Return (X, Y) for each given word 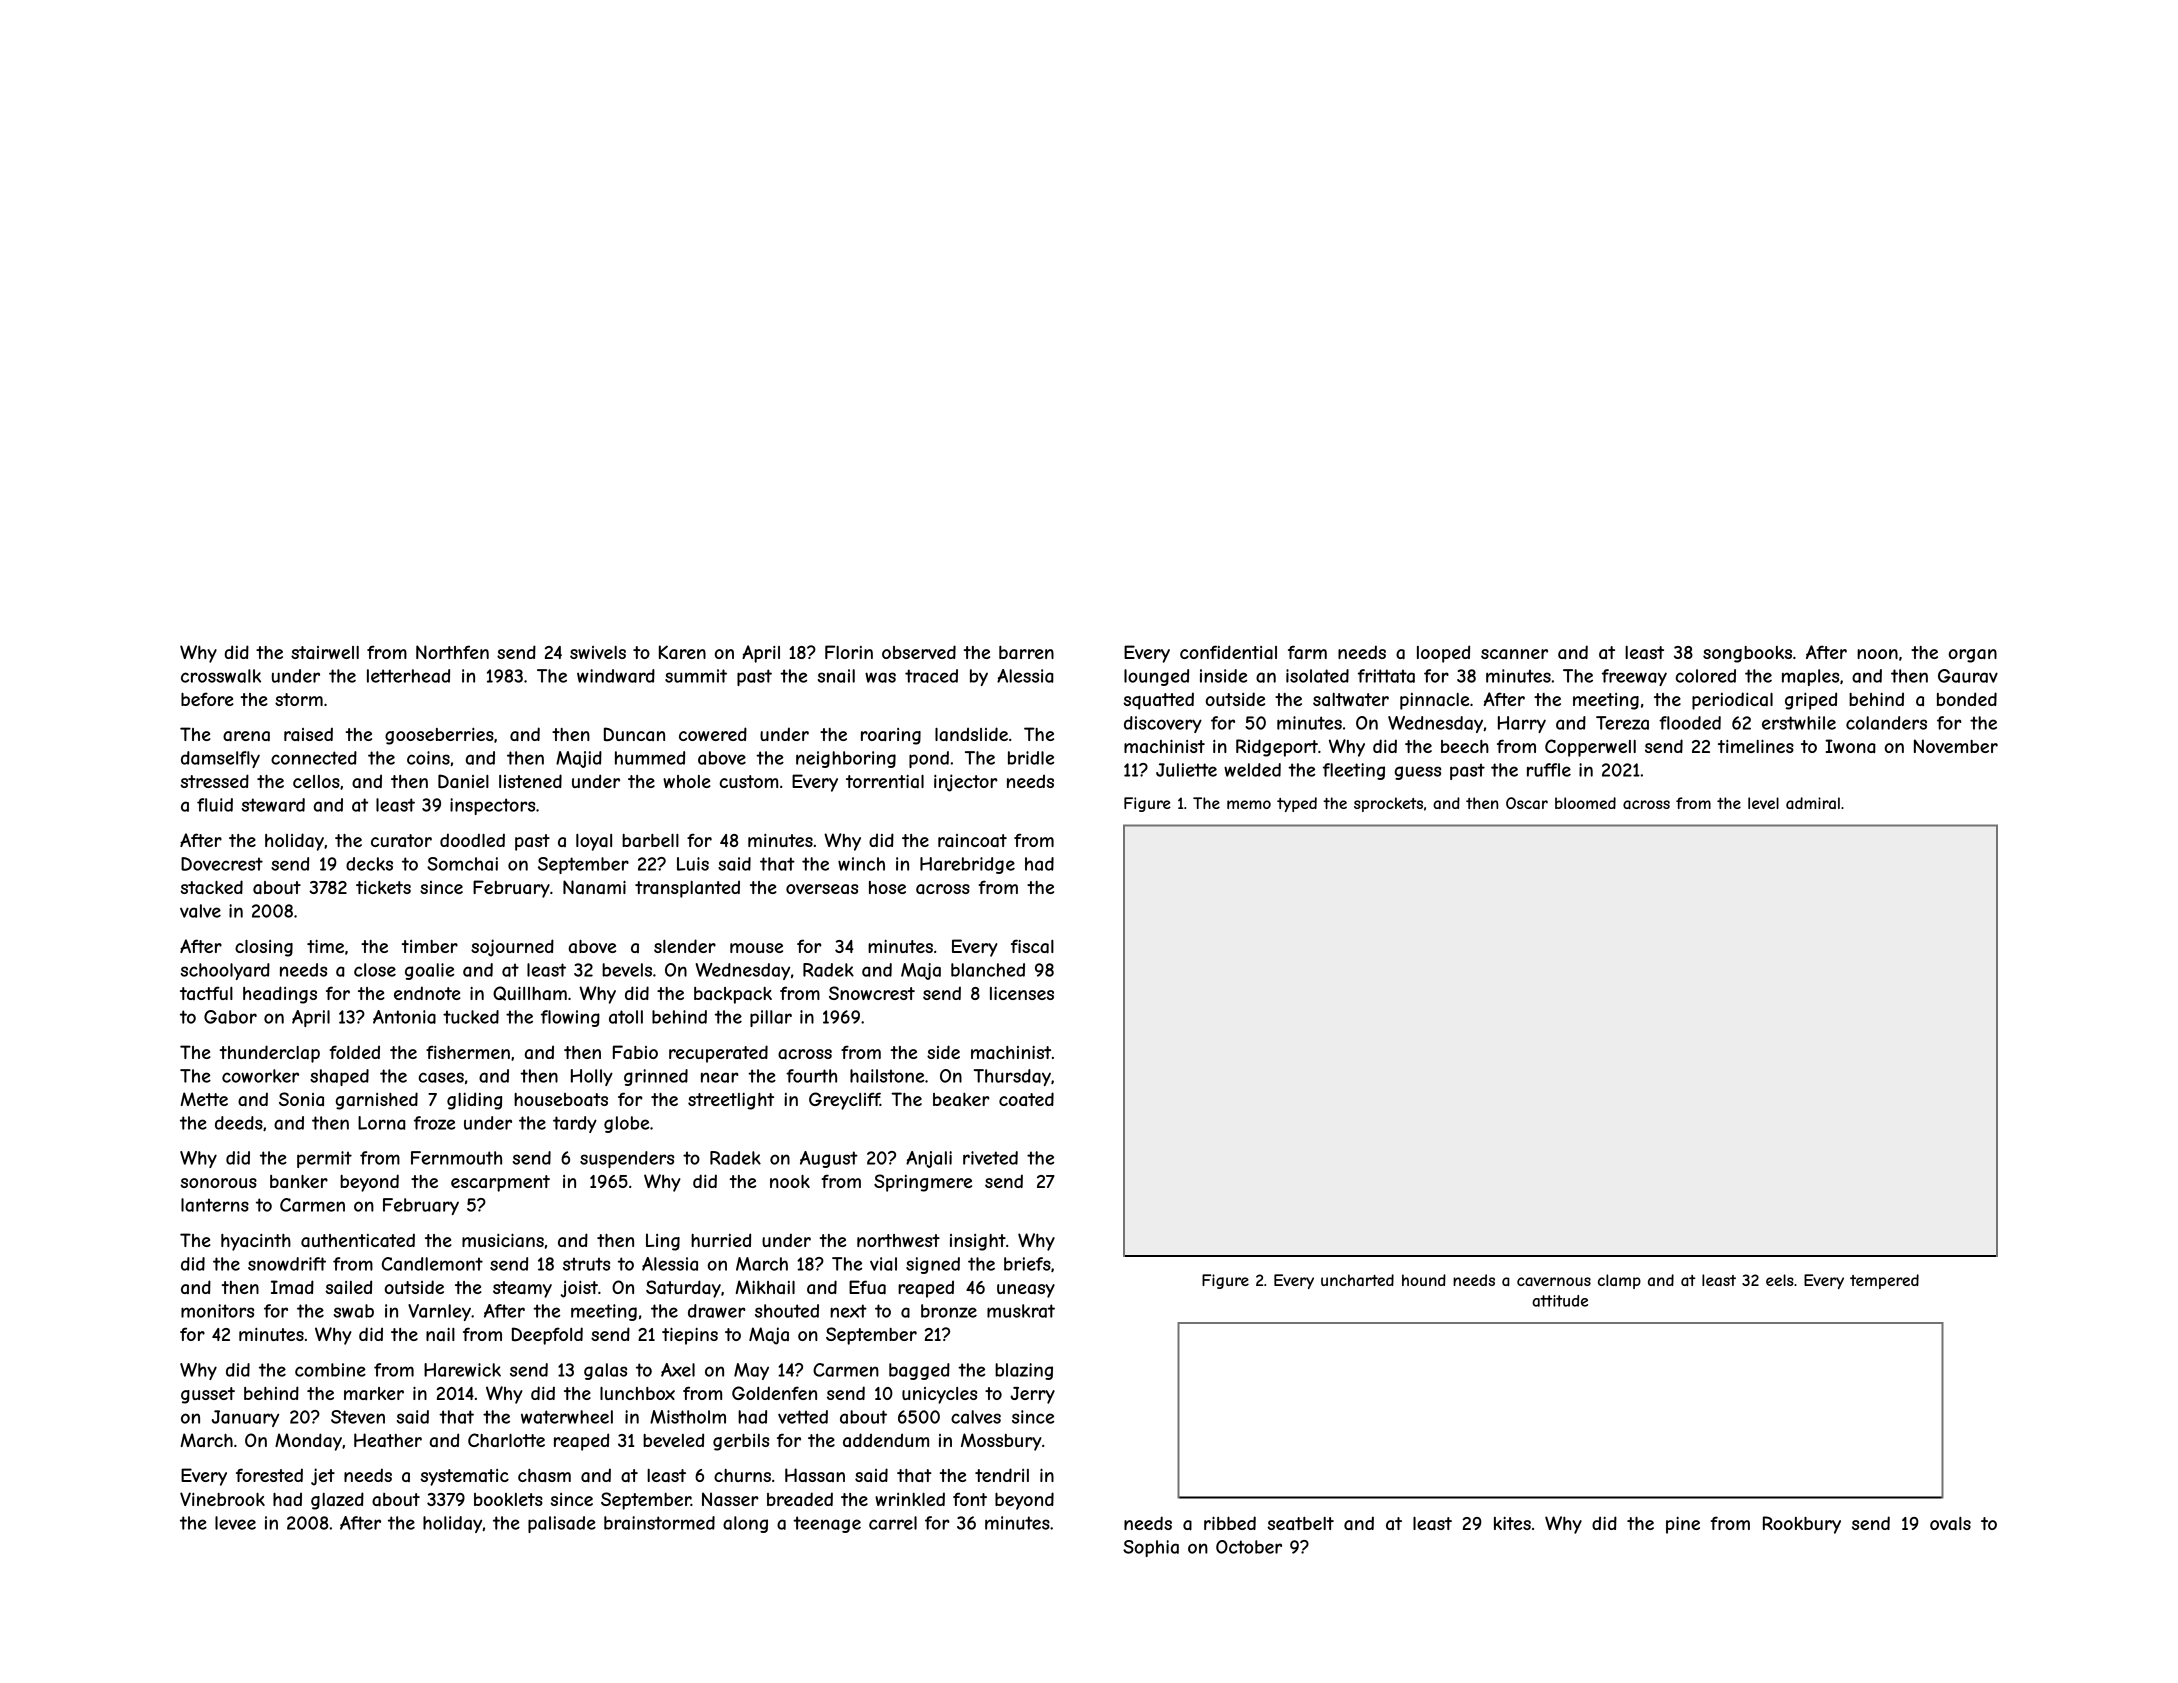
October (1249, 1547)
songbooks (1747, 654)
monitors (217, 1311)
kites (1512, 1523)
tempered (1884, 1281)
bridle (1031, 758)
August (829, 1159)
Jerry (1032, 1395)
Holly (592, 1077)
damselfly (220, 759)
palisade (562, 1524)
